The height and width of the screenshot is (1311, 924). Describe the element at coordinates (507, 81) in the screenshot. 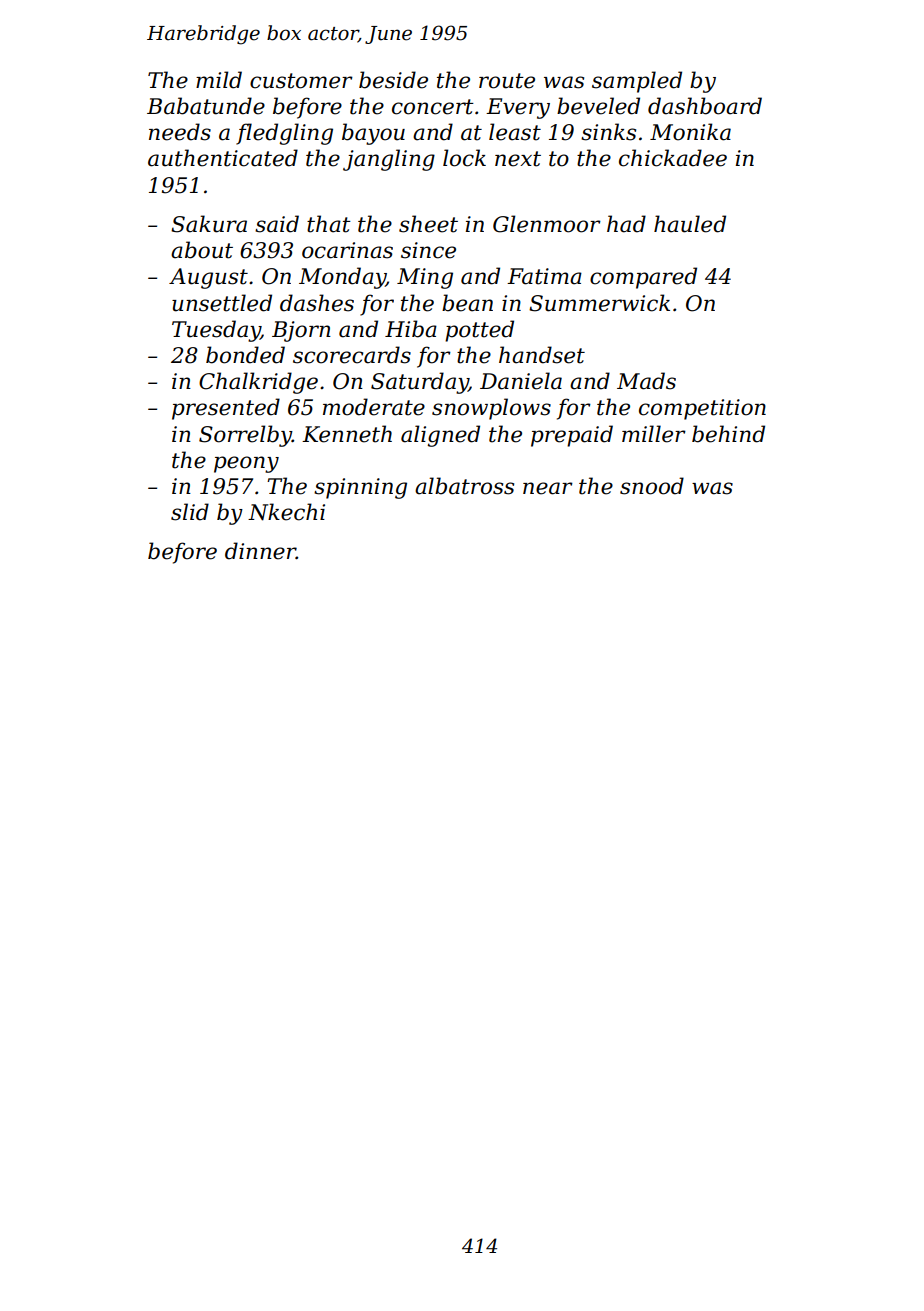

I see `route` at that location.
